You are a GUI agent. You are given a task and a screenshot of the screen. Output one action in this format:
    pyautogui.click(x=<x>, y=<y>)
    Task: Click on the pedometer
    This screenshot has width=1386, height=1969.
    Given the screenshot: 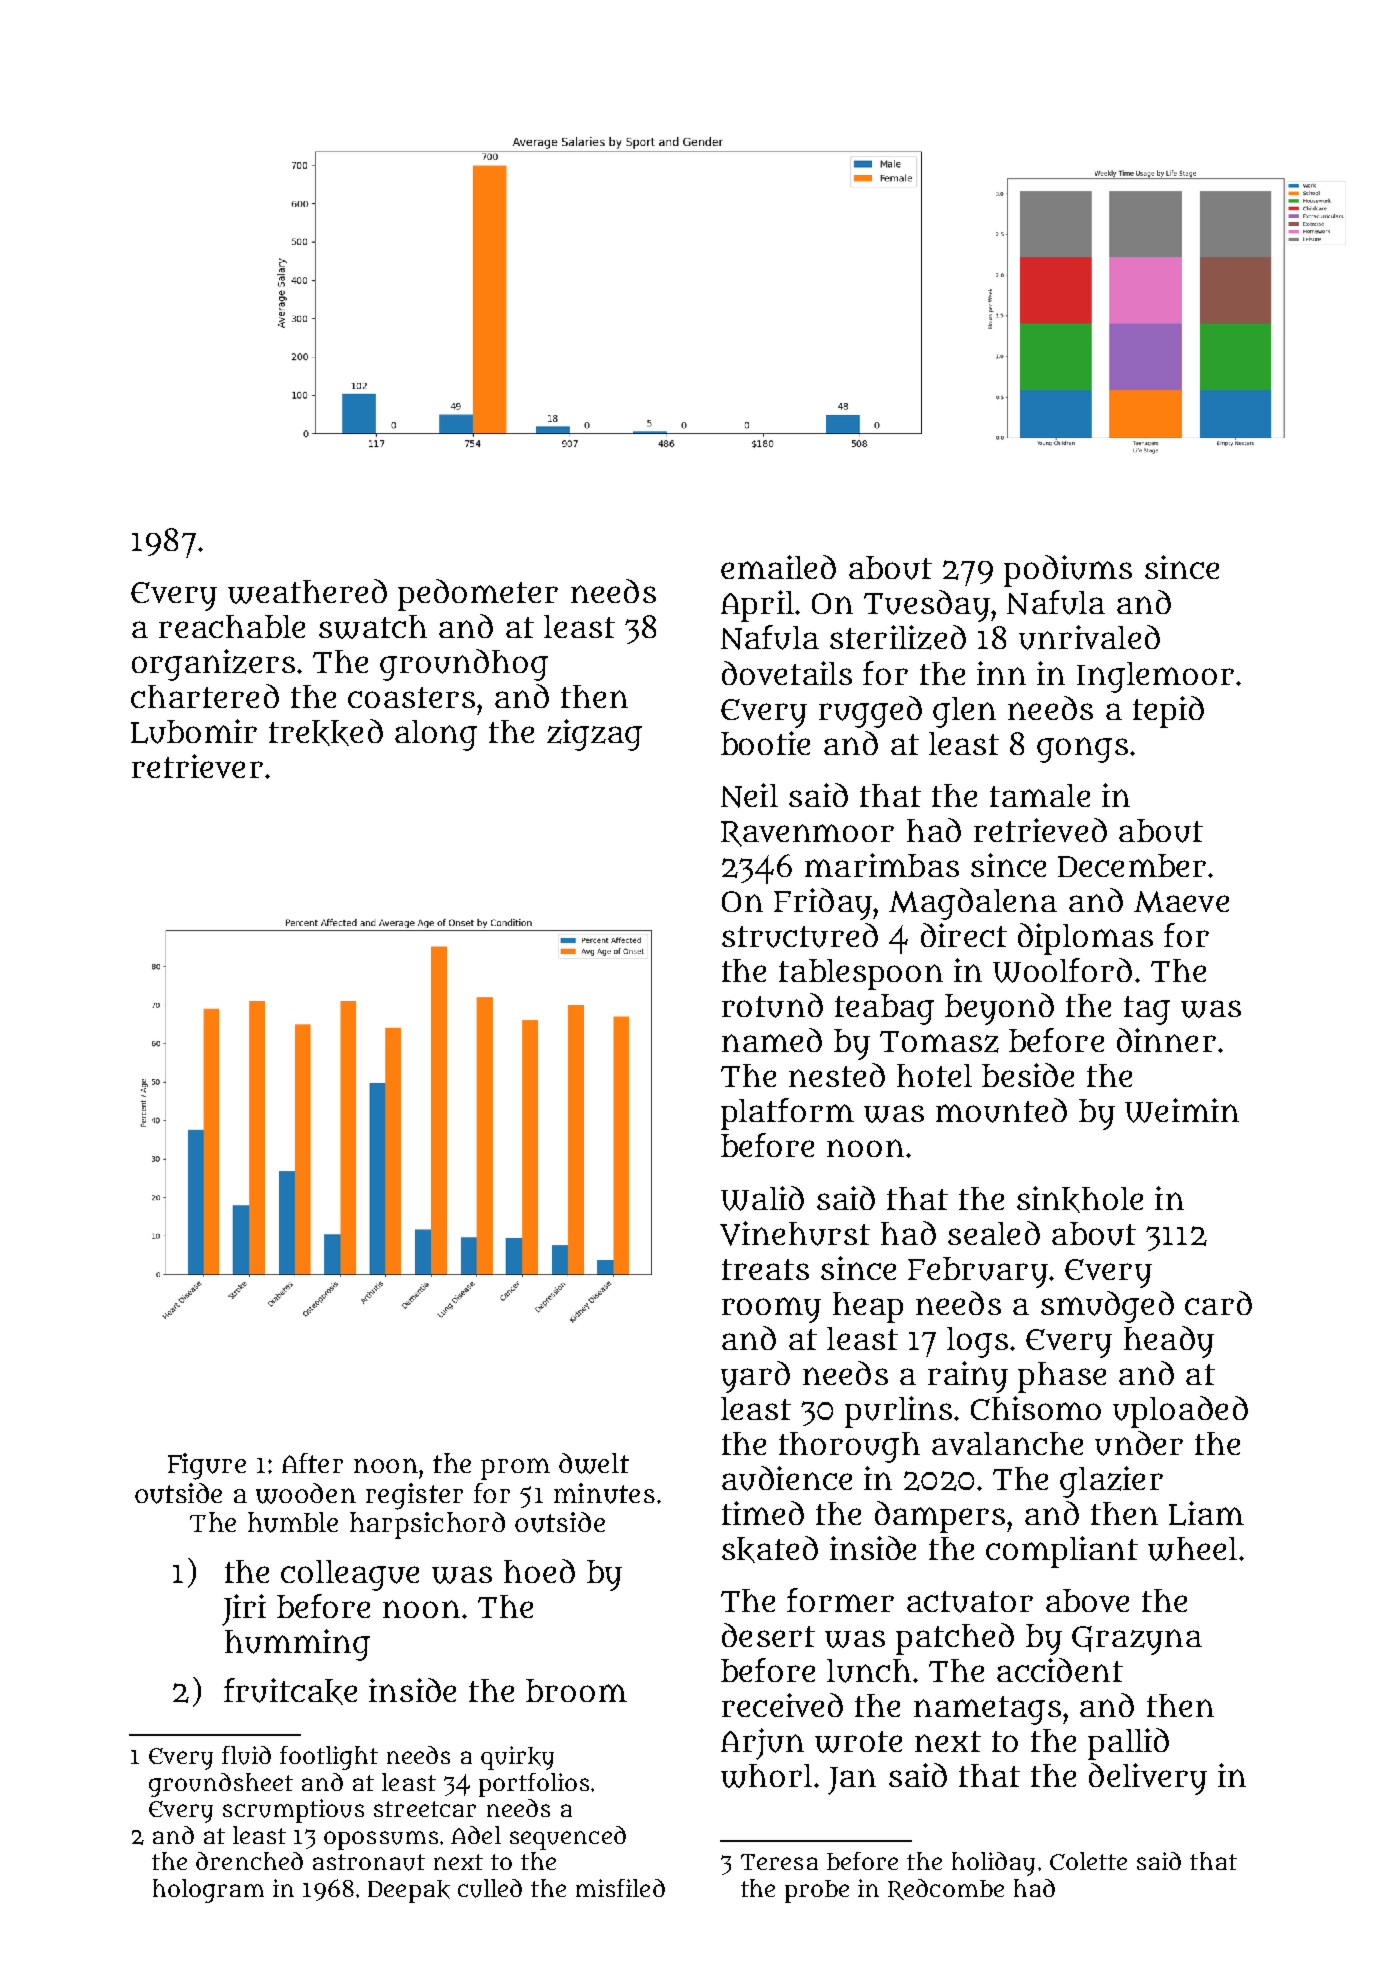 What is the action you would take?
    pyautogui.click(x=478, y=595)
